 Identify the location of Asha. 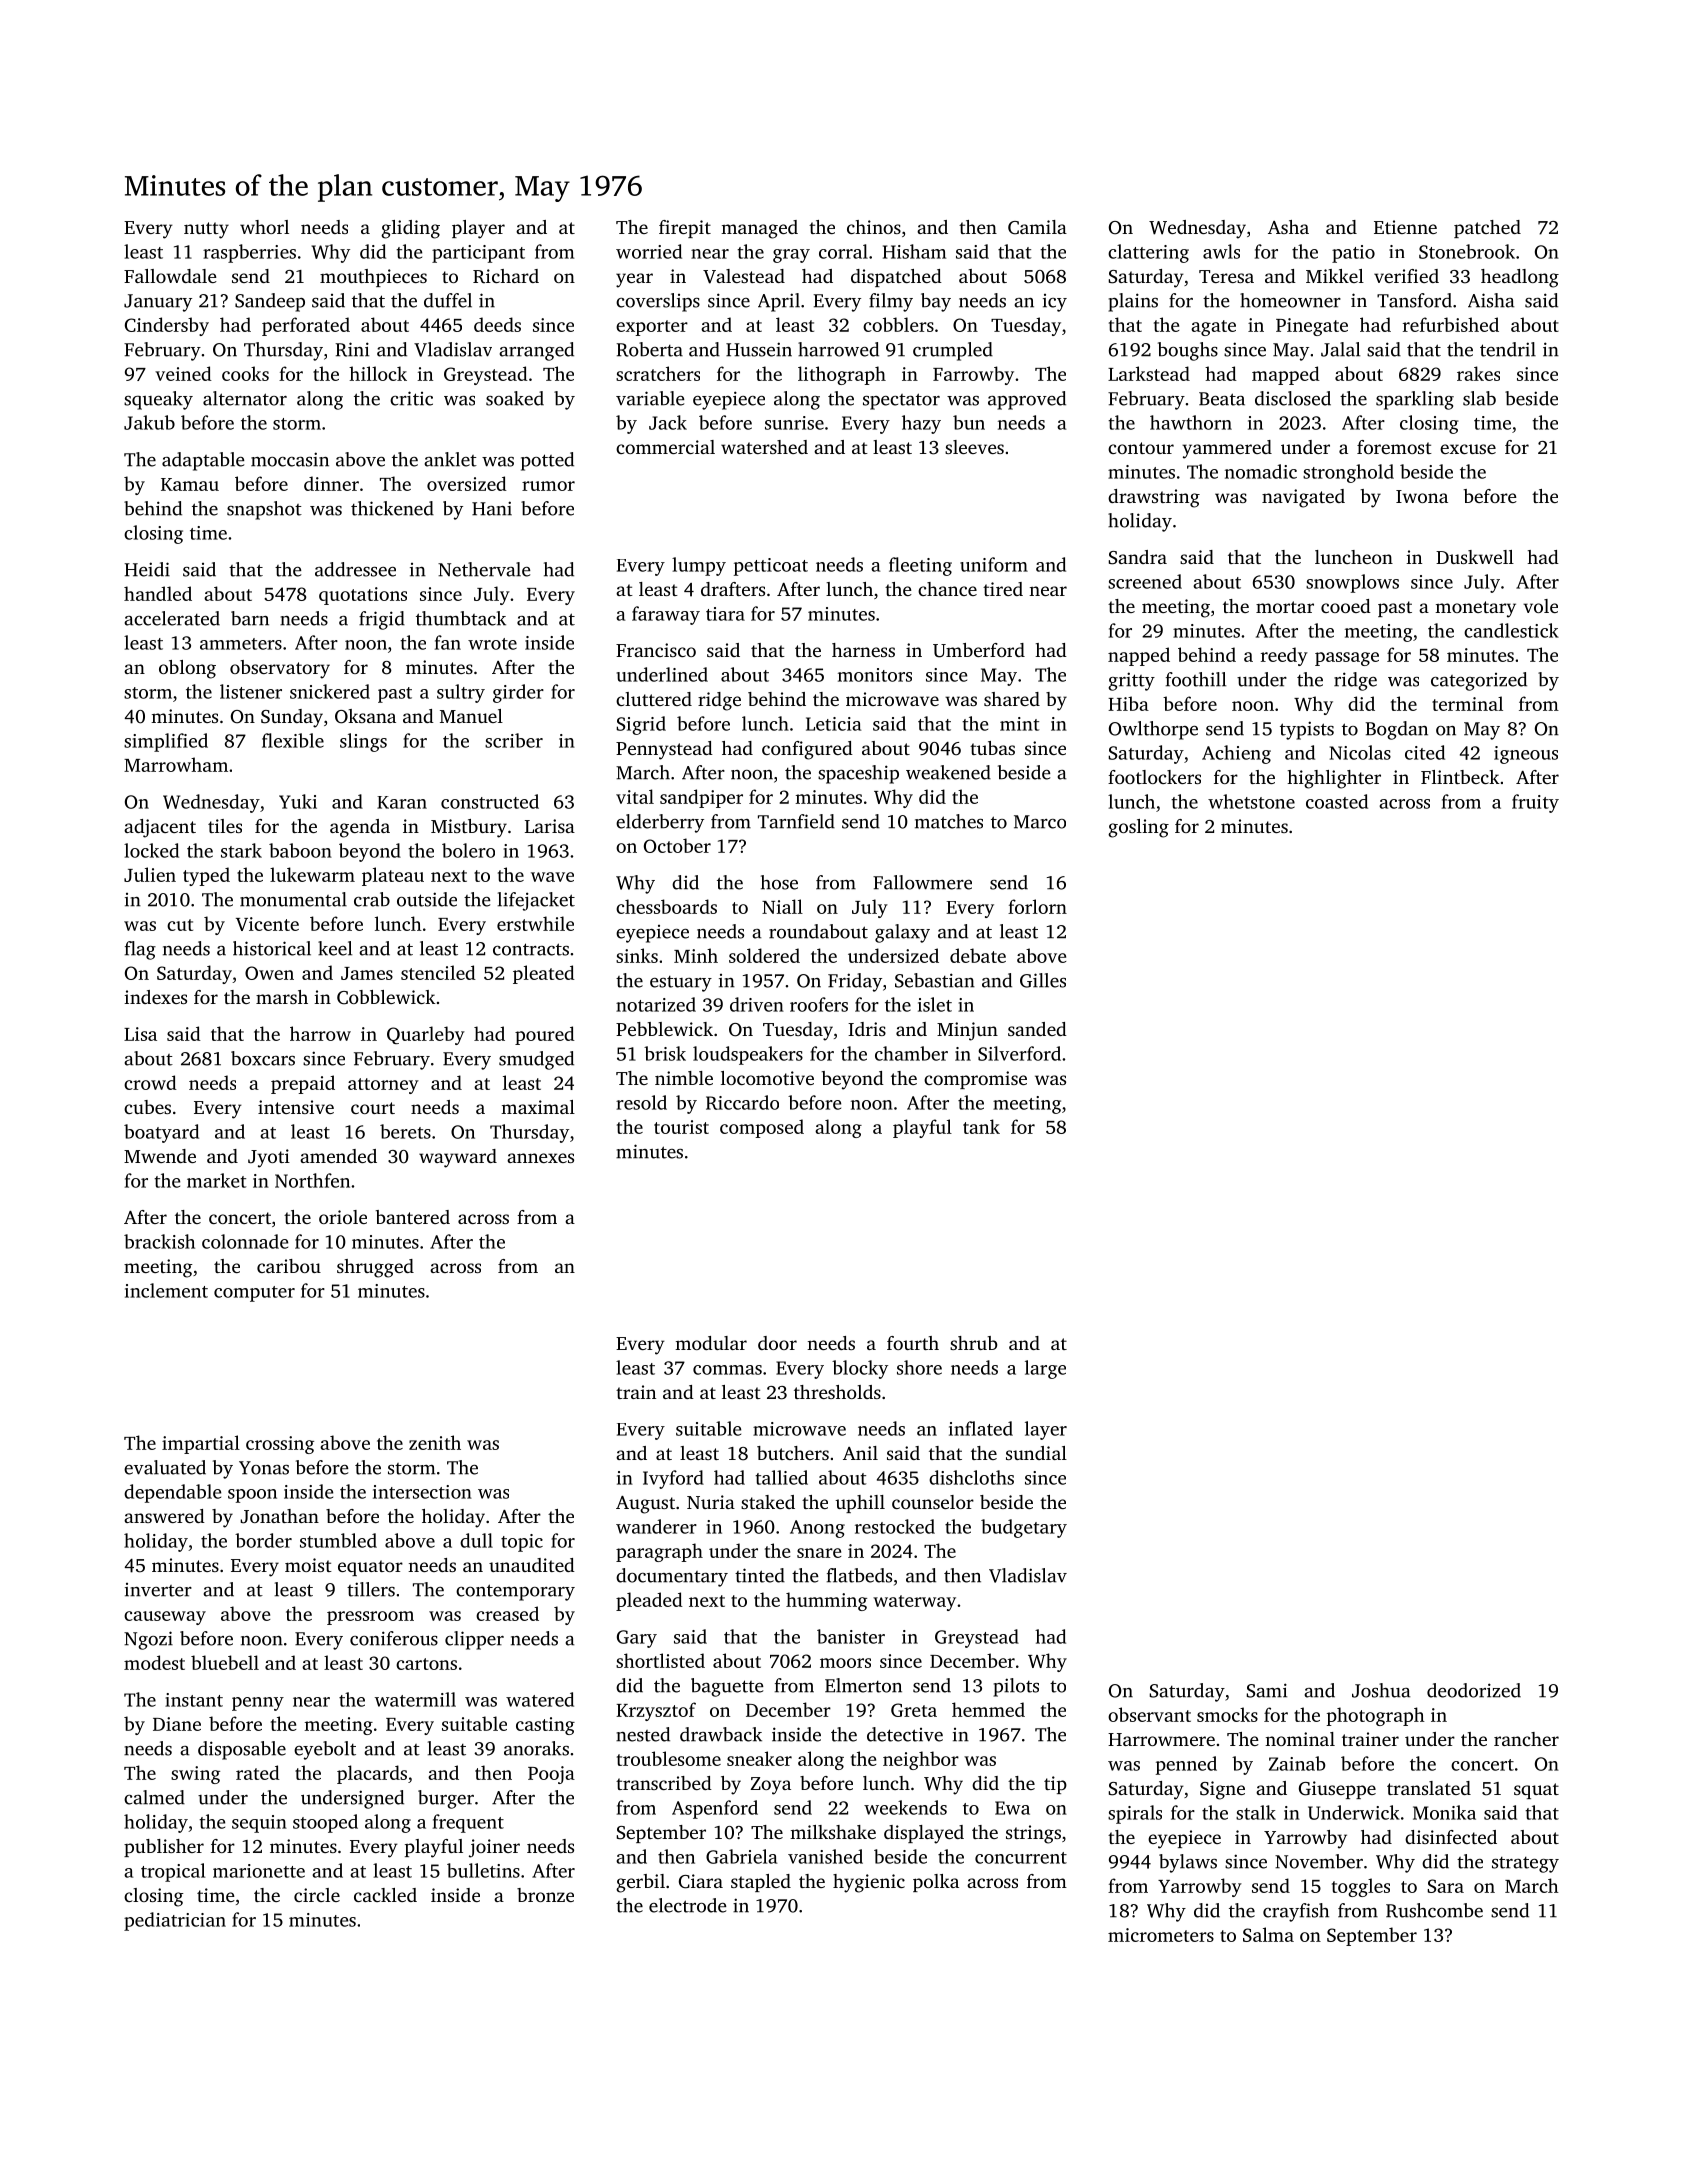
(1288, 227).
